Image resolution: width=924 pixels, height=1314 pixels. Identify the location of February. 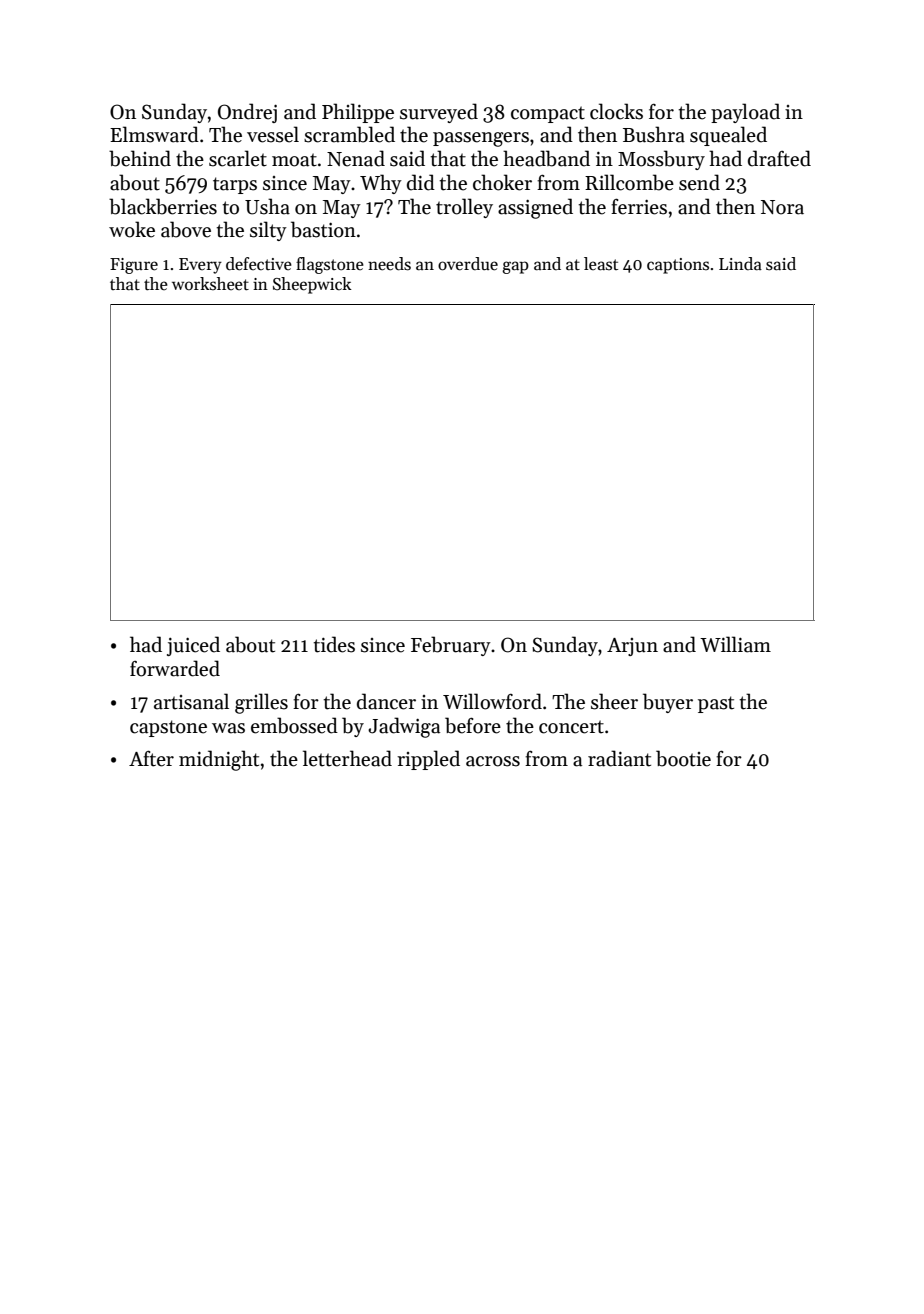
(451, 646).
